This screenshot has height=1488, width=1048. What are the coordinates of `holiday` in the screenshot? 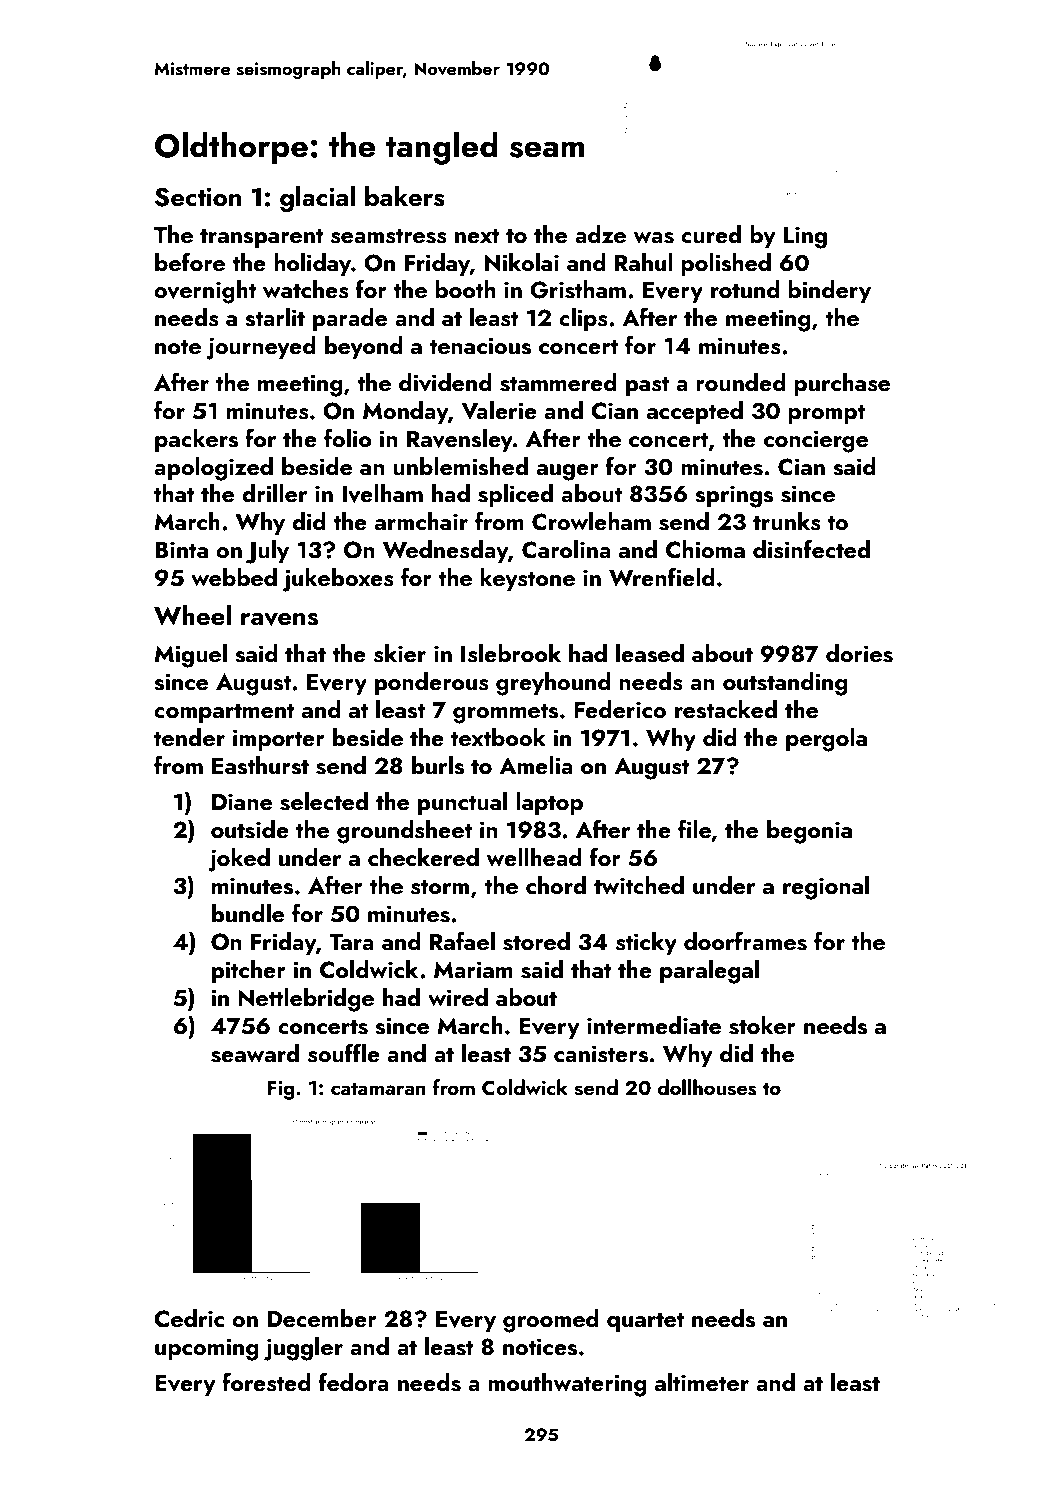 It's located at (313, 264).
